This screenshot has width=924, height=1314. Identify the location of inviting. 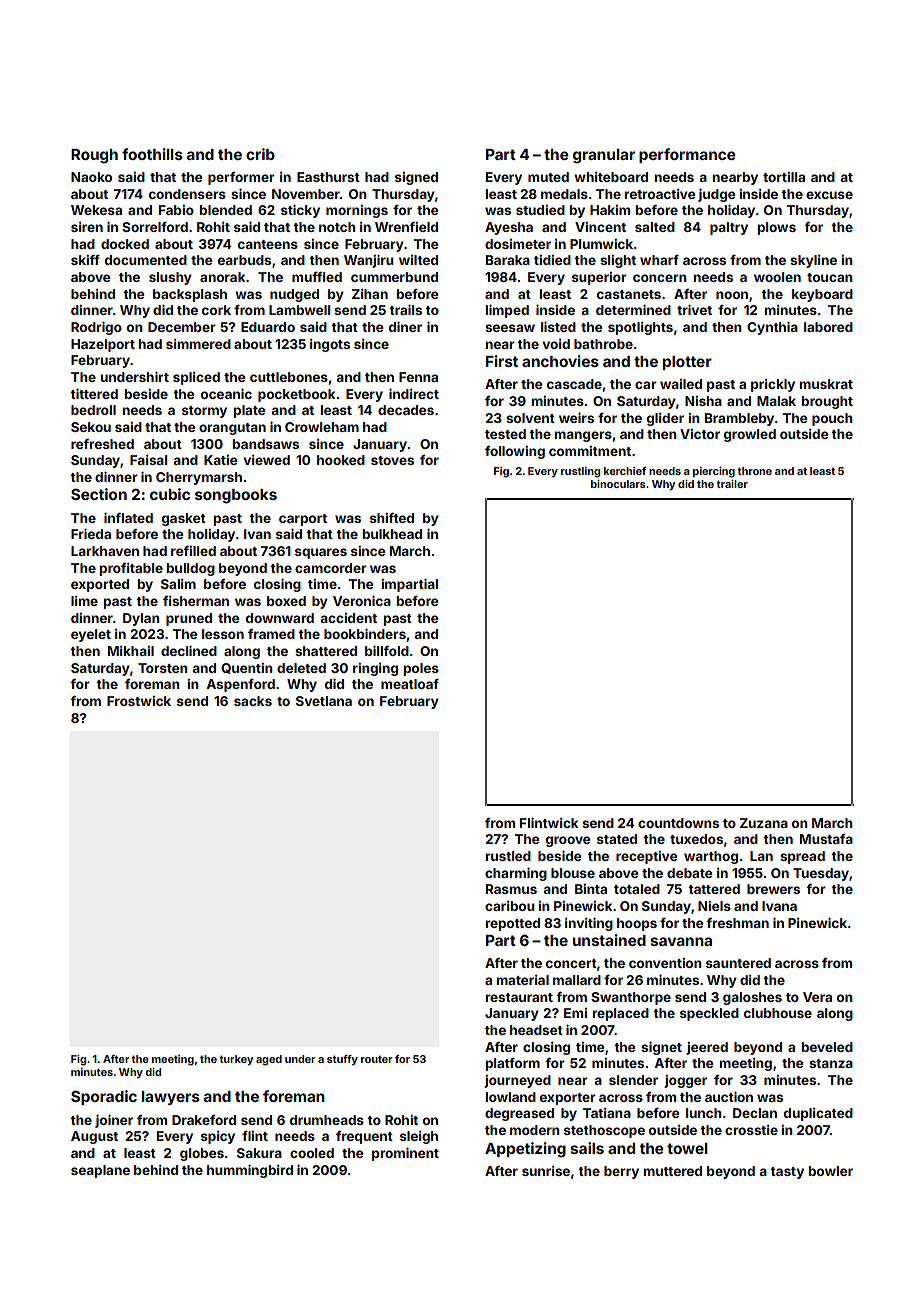
(589, 924).
